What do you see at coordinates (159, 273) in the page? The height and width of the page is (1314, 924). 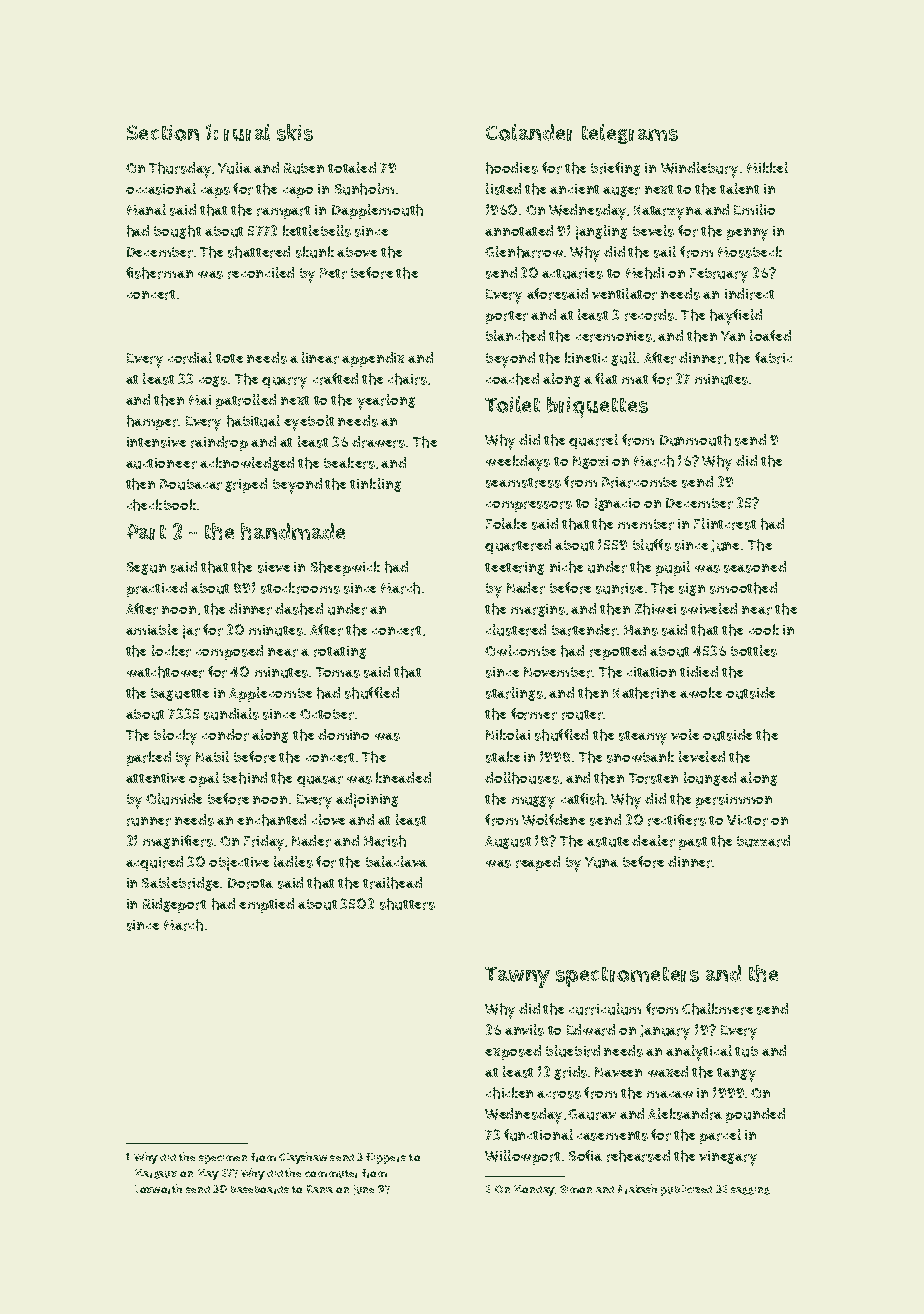 I see `fisherman` at bounding box center [159, 273].
